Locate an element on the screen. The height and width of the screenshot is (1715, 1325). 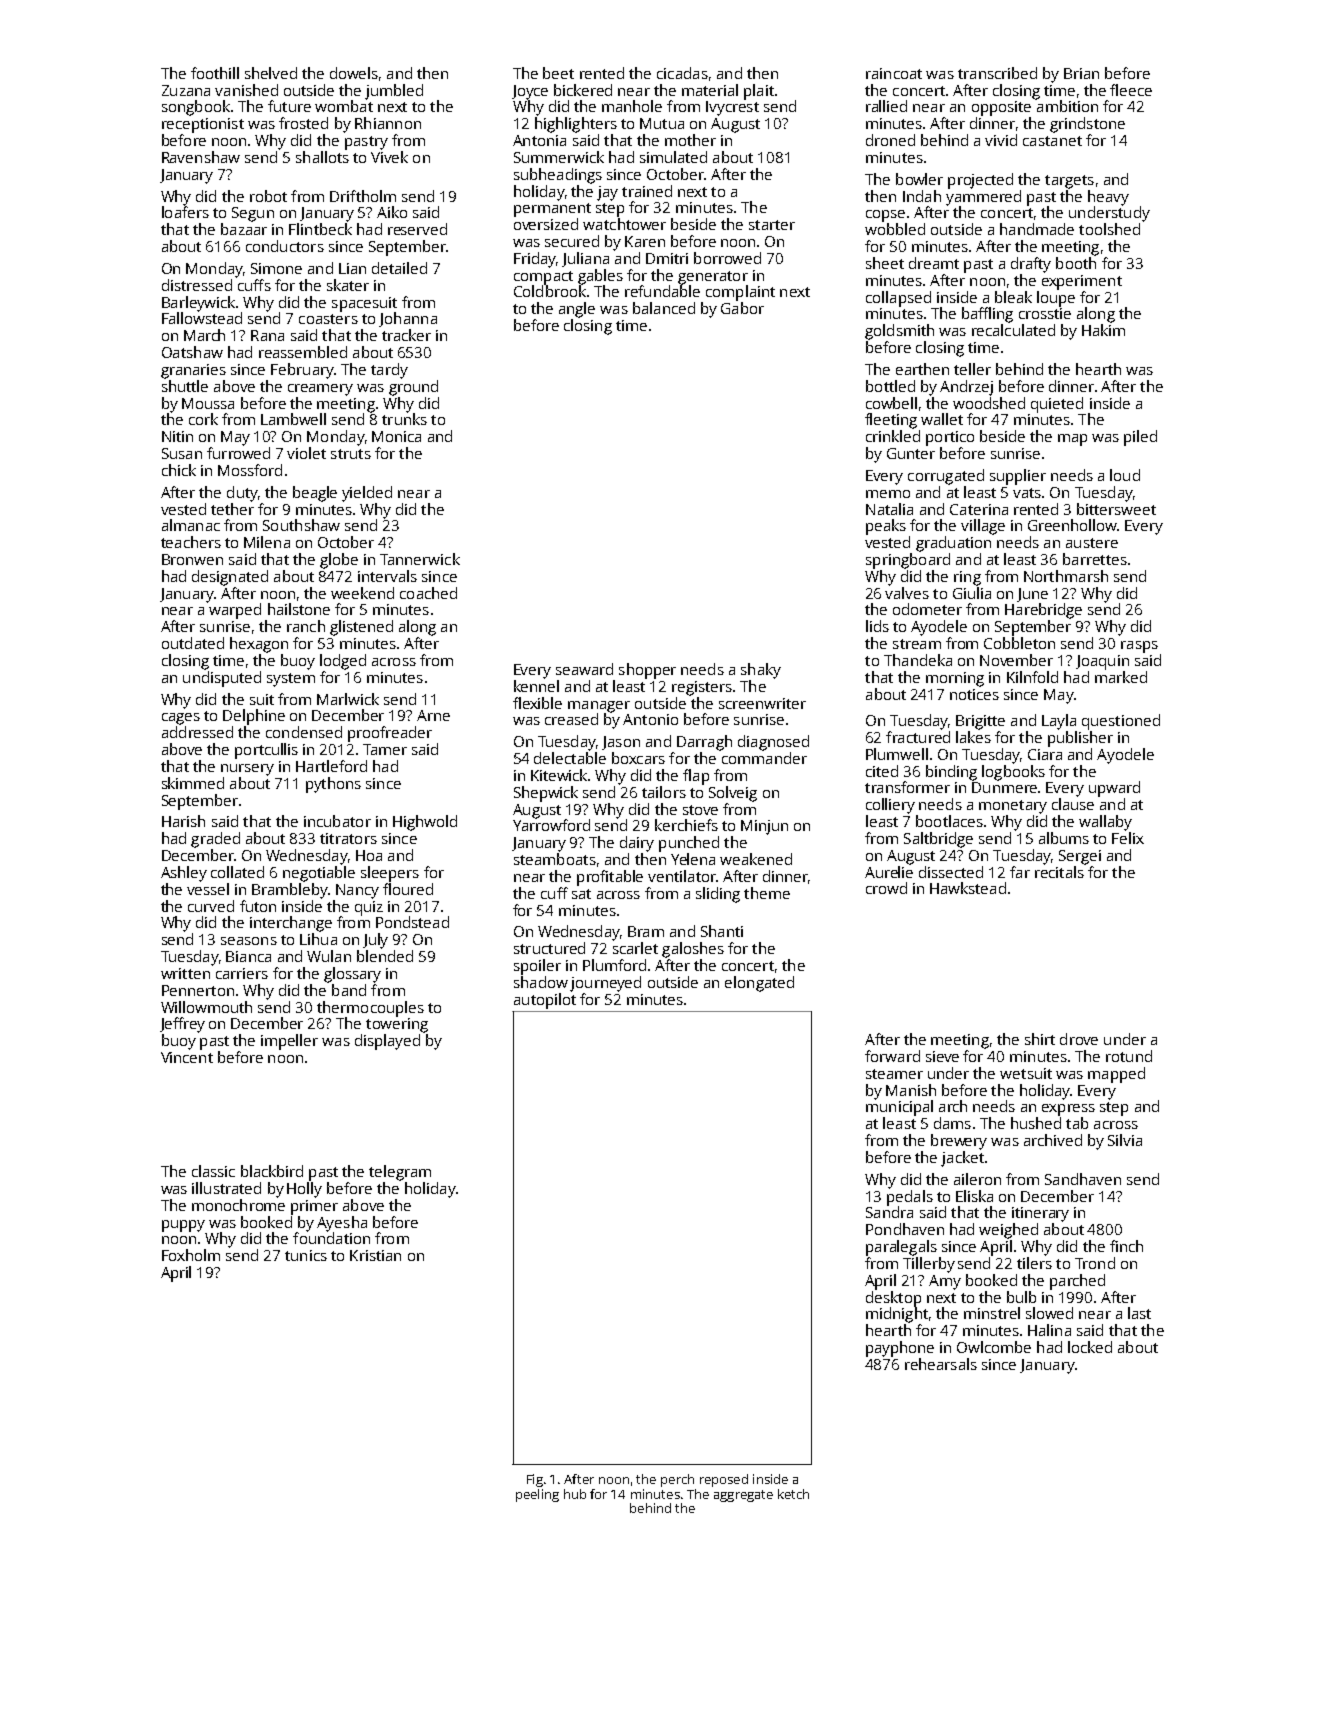
Northmarsh is located at coordinates (1066, 576).
